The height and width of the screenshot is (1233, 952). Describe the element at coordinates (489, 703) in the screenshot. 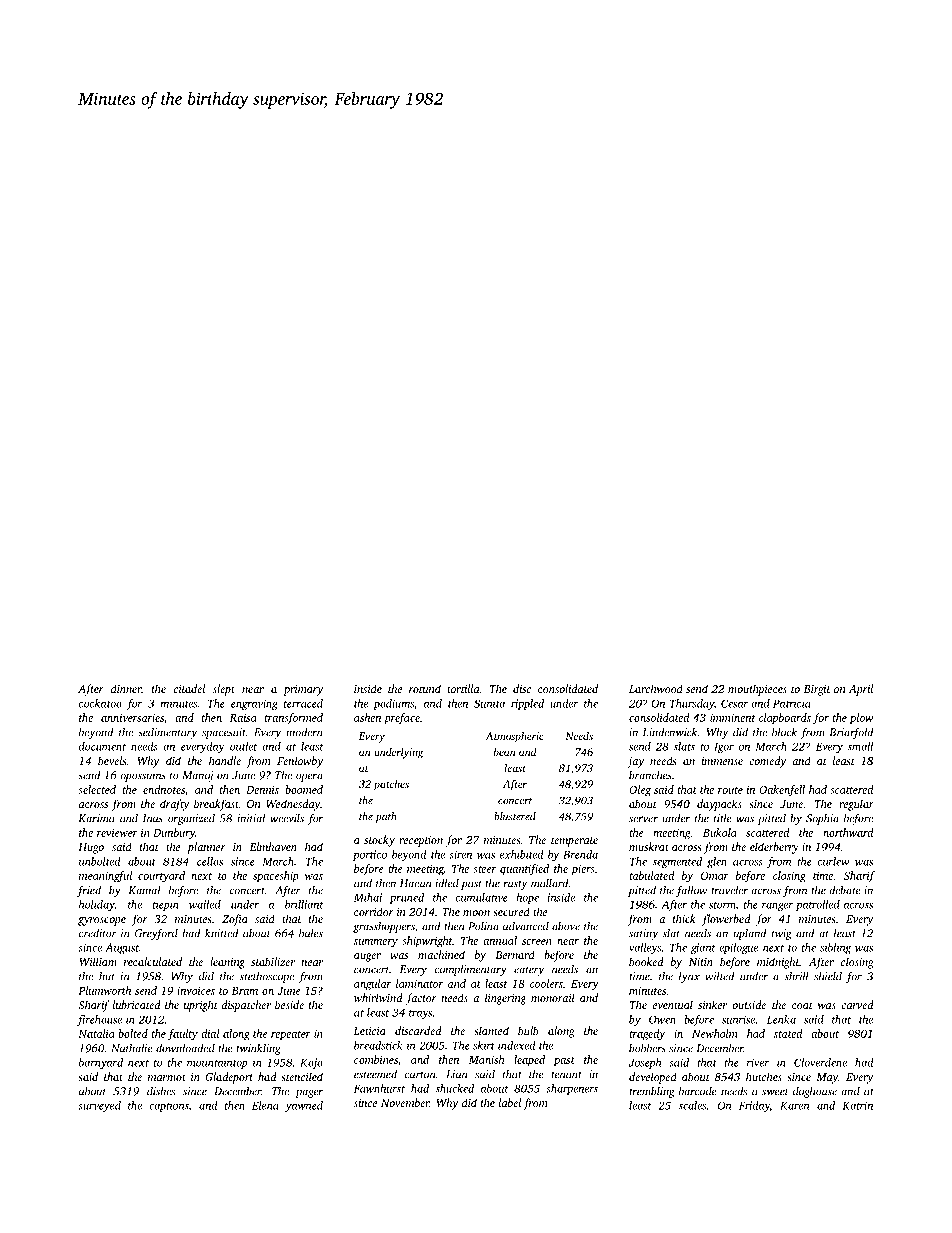

I see `Sunita` at that location.
